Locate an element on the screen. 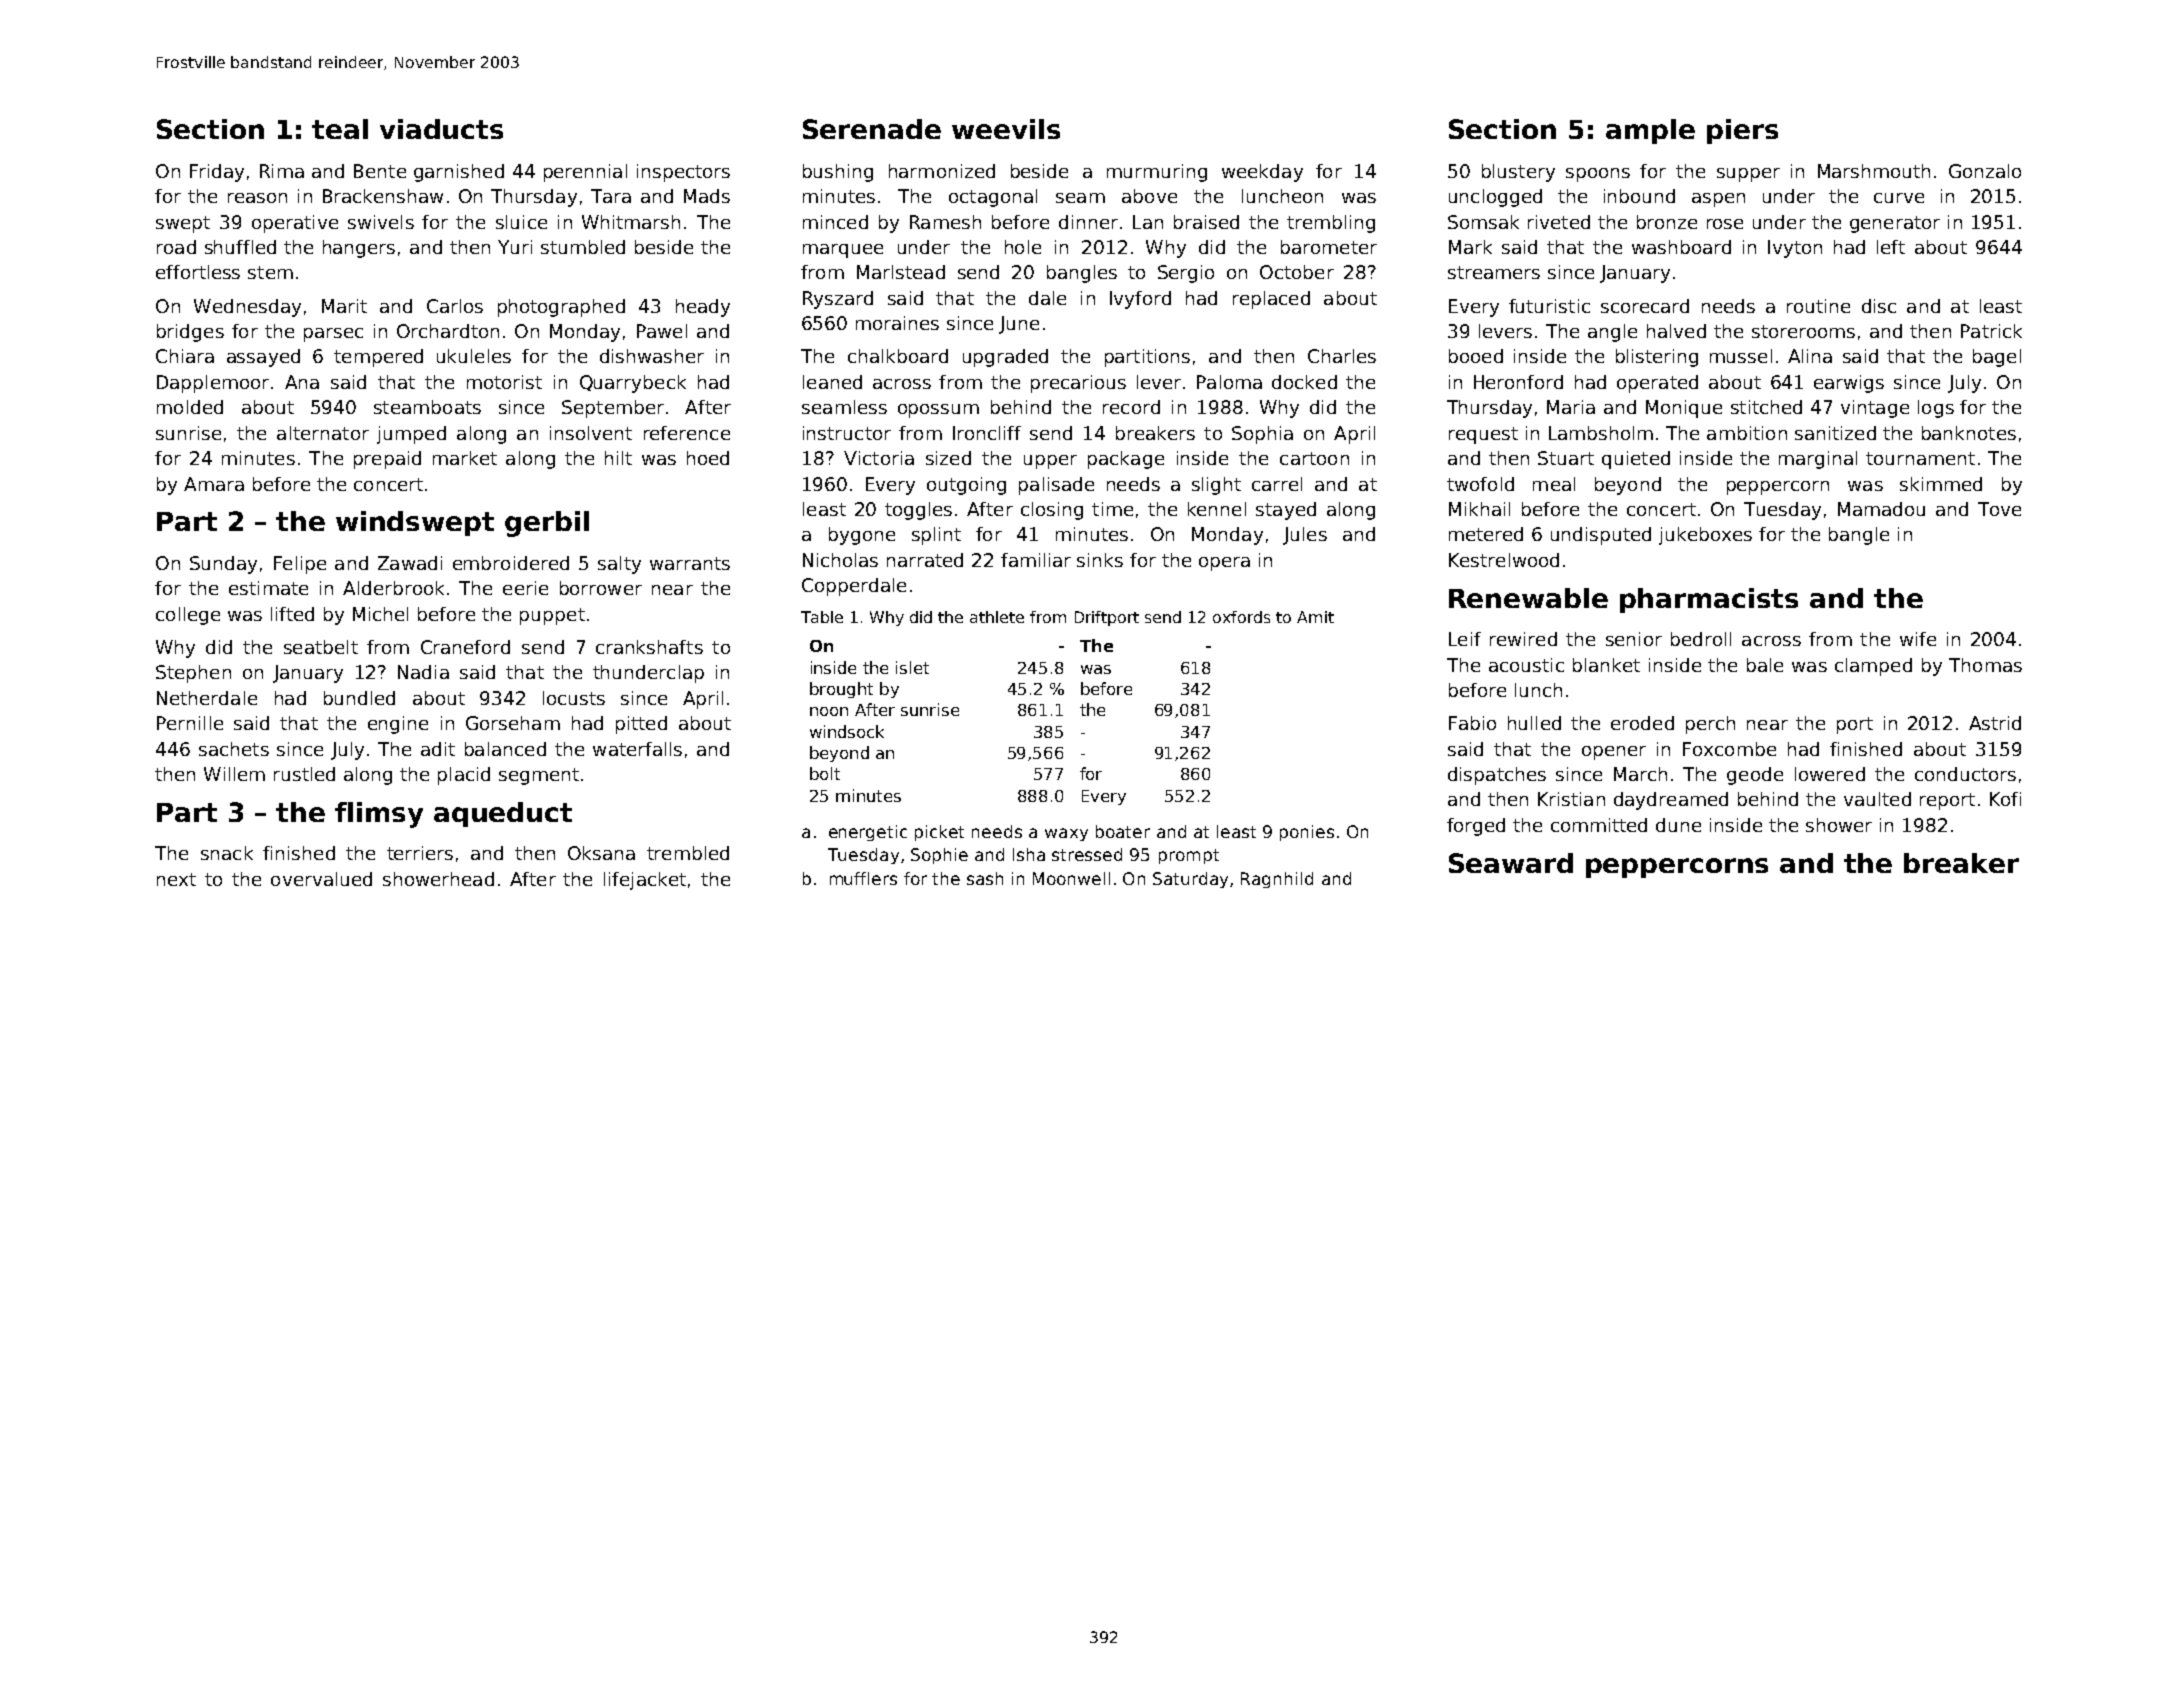 This screenshot has width=2178, height=1683. estimate is located at coordinates (268, 588).
